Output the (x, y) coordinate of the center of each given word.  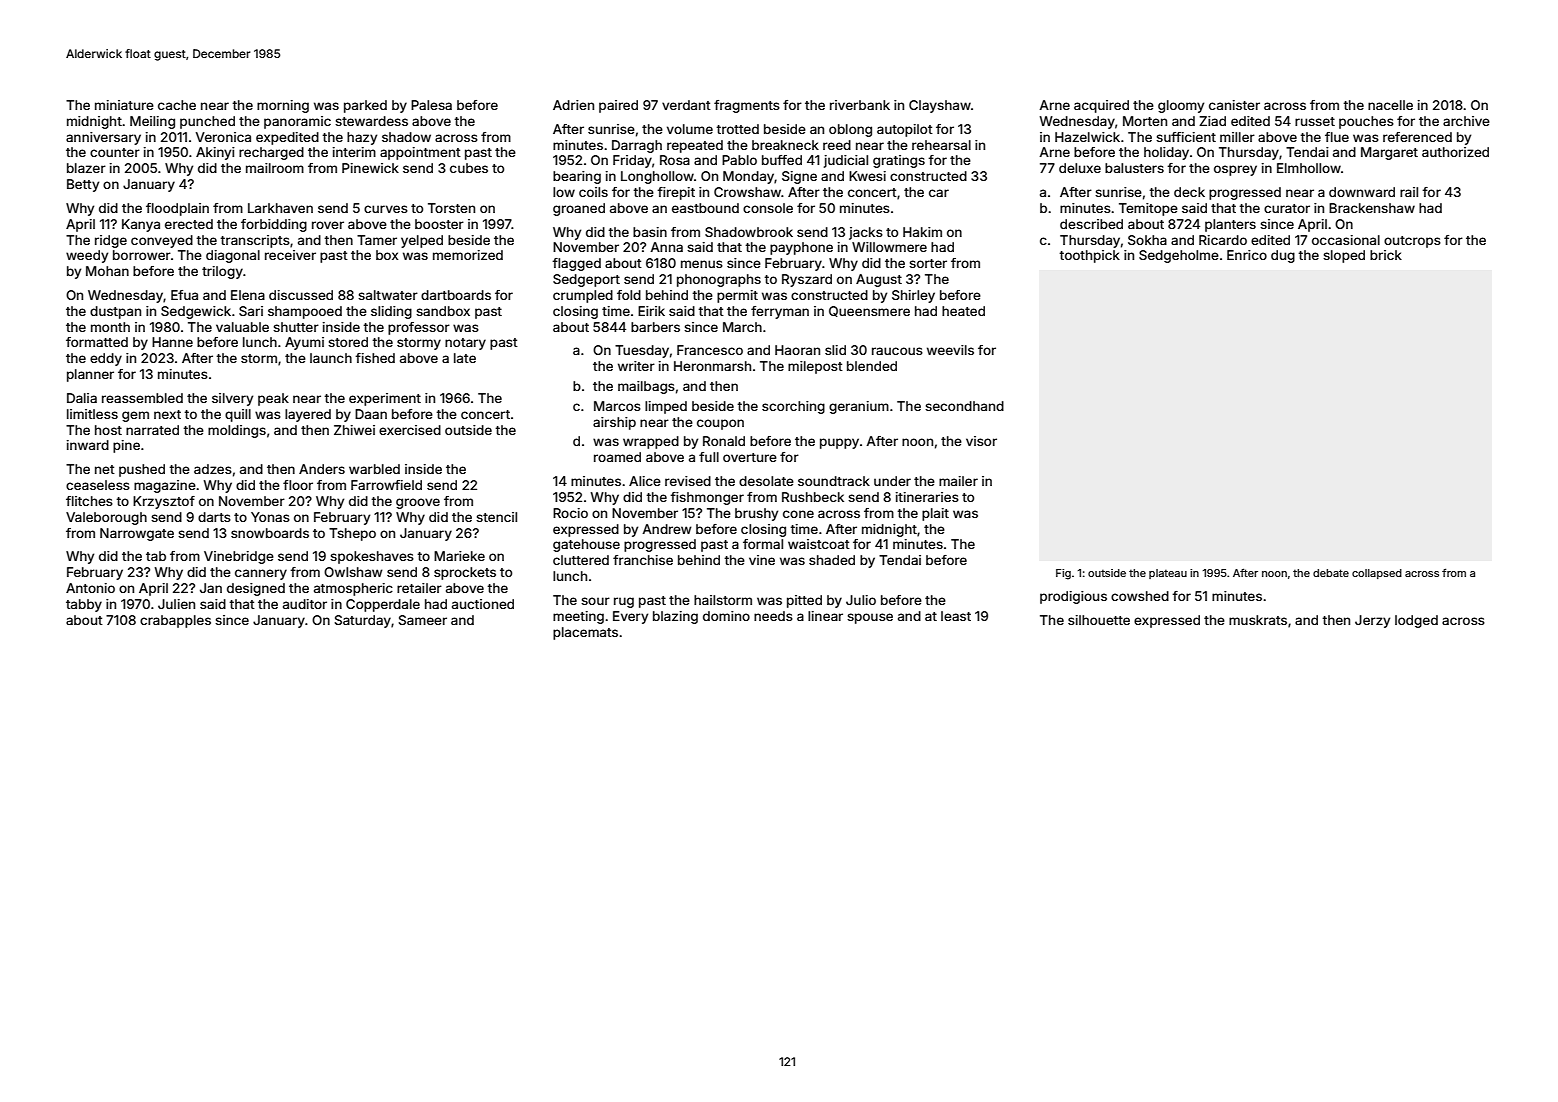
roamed (617, 457)
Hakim (922, 232)
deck (1189, 192)
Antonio (90, 588)
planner (90, 375)
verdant (686, 105)
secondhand (964, 406)
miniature (124, 105)
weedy (87, 256)
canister (1234, 105)
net (105, 469)
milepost (815, 367)
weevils (950, 350)
